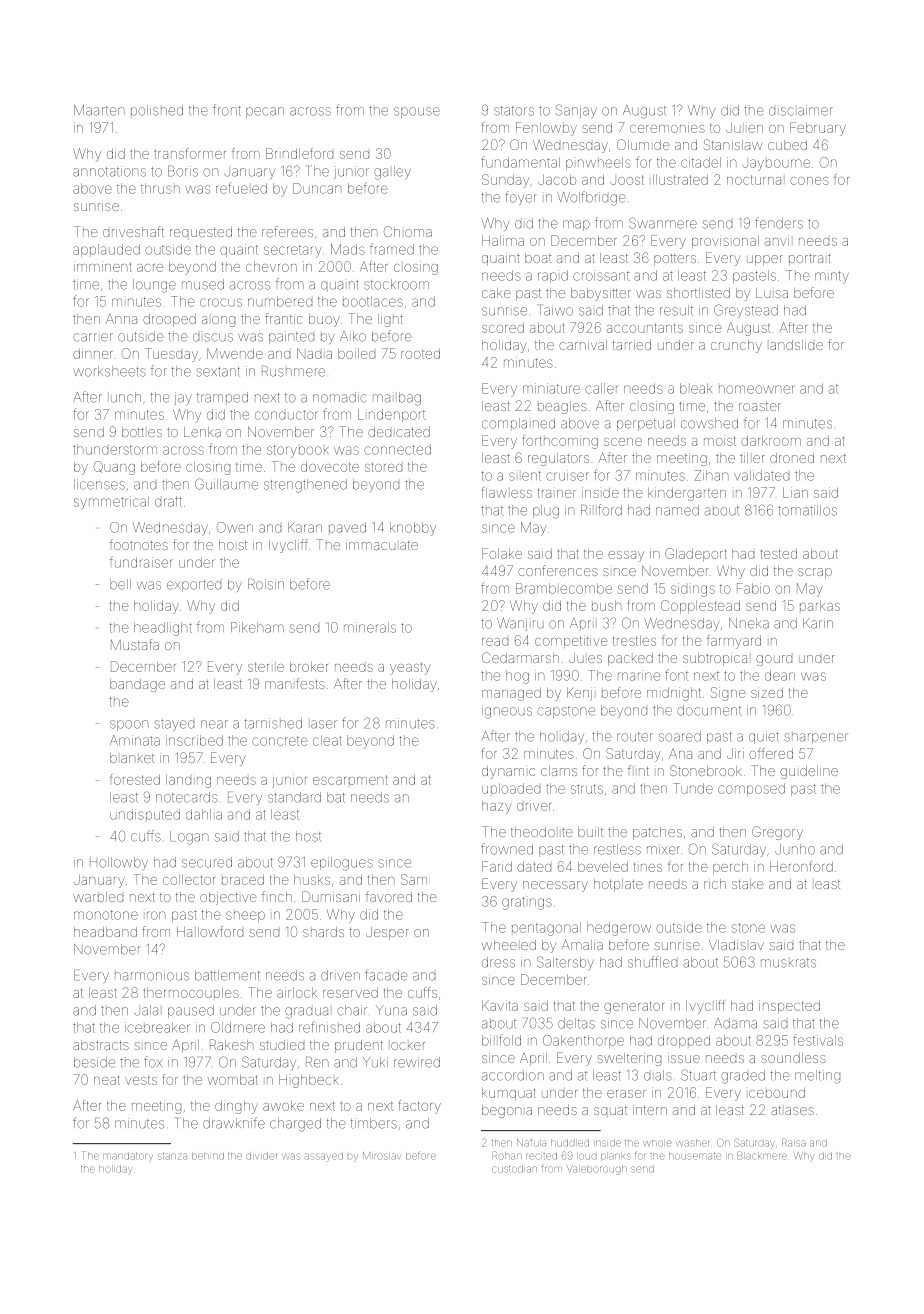 The height and width of the screenshot is (1314, 924). Describe the element at coordinates (667, 127) in the screenshot. I see `ceremonies` at that location.
